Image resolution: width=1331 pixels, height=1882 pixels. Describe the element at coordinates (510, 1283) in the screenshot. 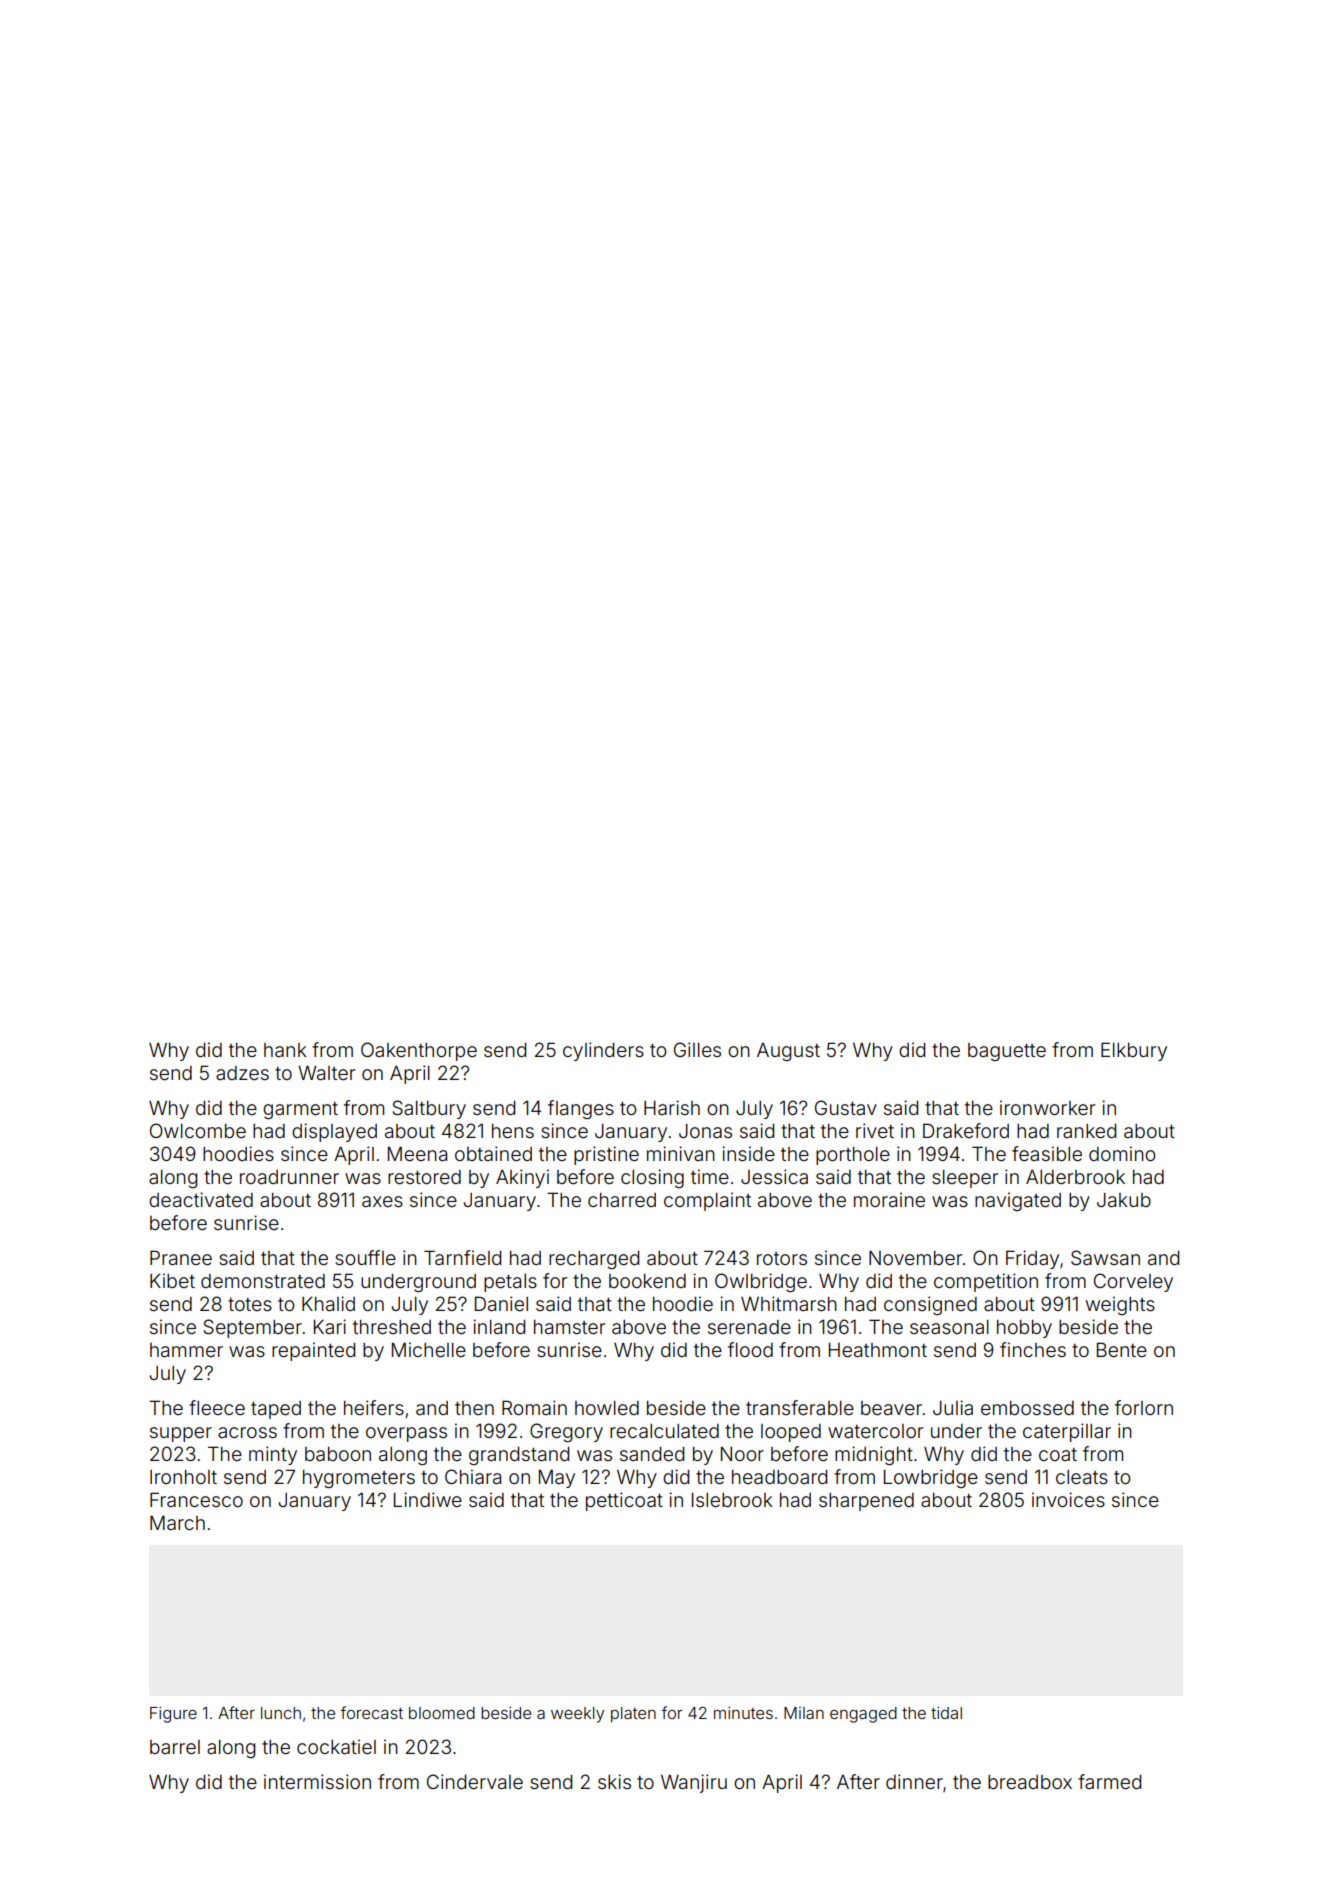

I see `petals` at that location.
